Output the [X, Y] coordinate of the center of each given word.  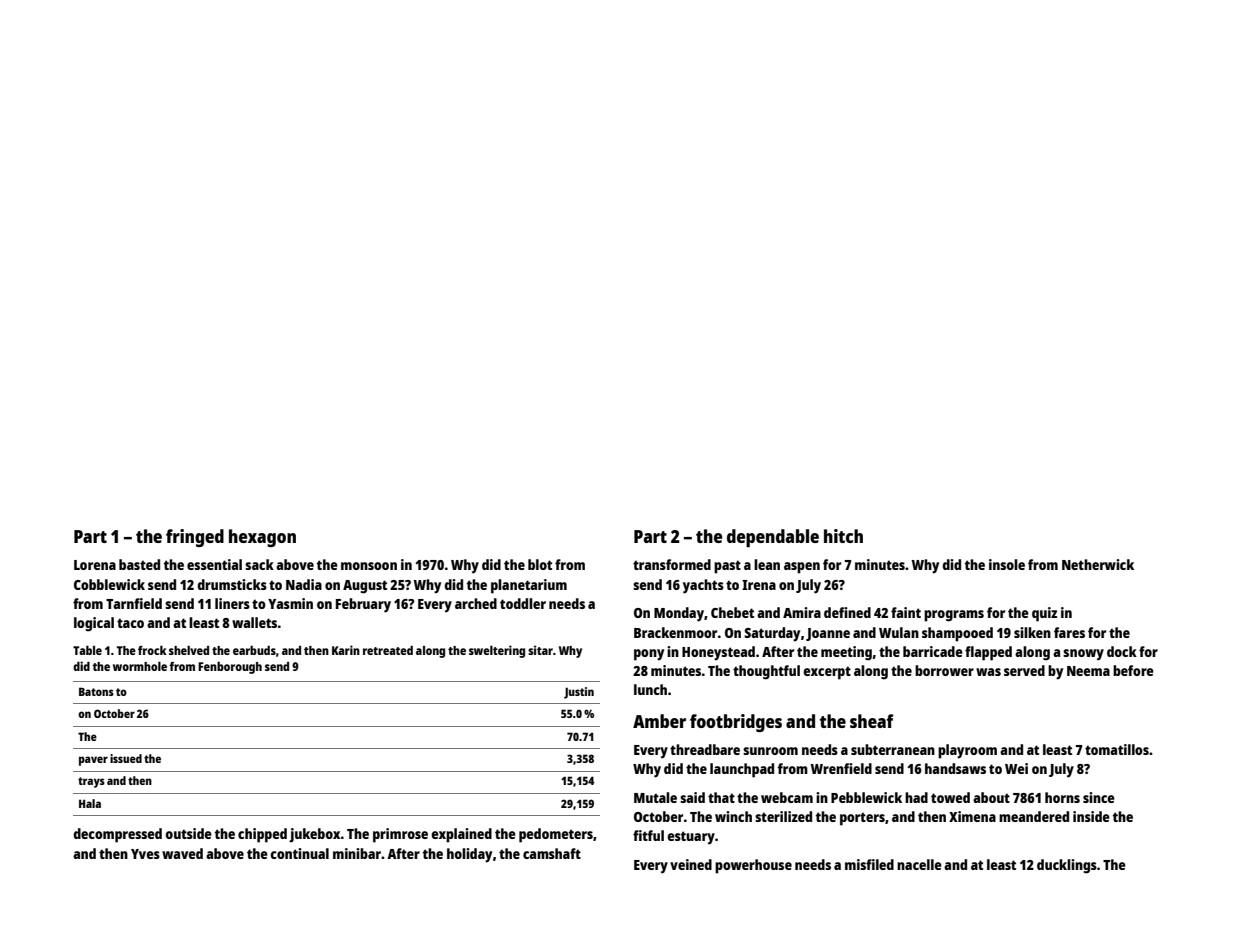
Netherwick [1098, 564]
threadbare [705, 749]
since [1099, 797]
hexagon [262, 538]
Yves [145, 854]
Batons [96, 691]
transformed [672, 564]
